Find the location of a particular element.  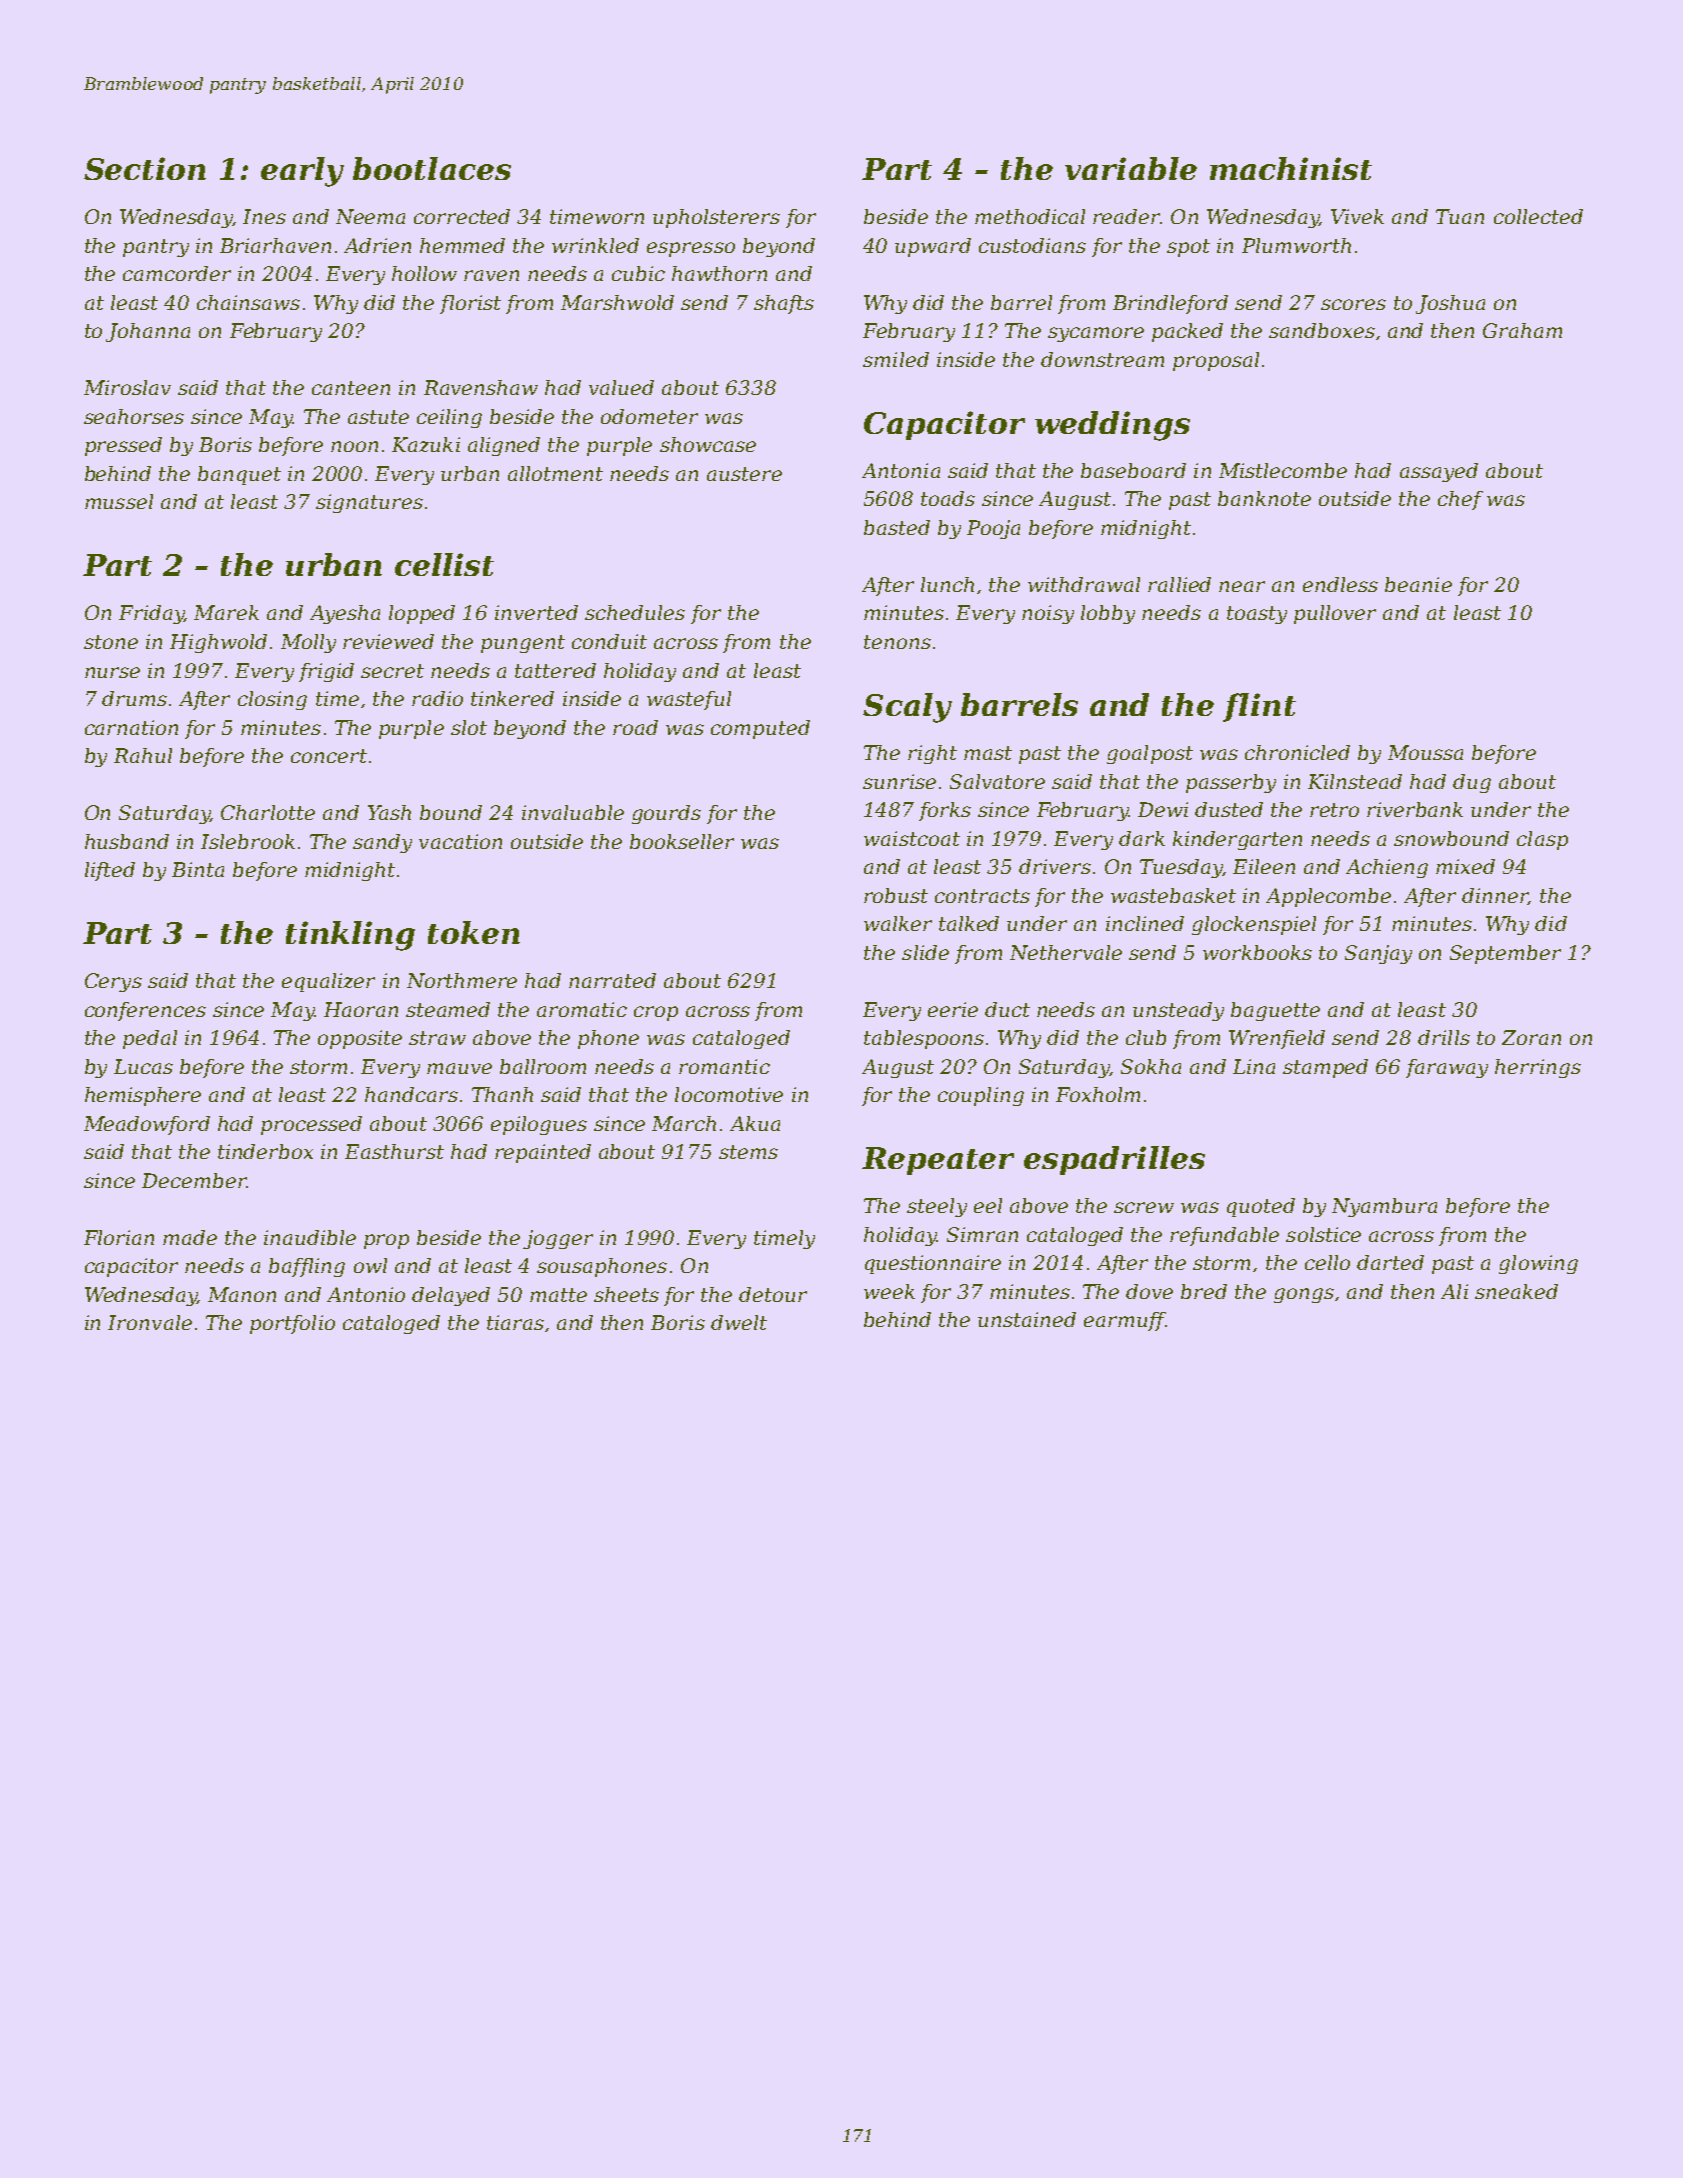

closing is located at coordinates (272, 700).
